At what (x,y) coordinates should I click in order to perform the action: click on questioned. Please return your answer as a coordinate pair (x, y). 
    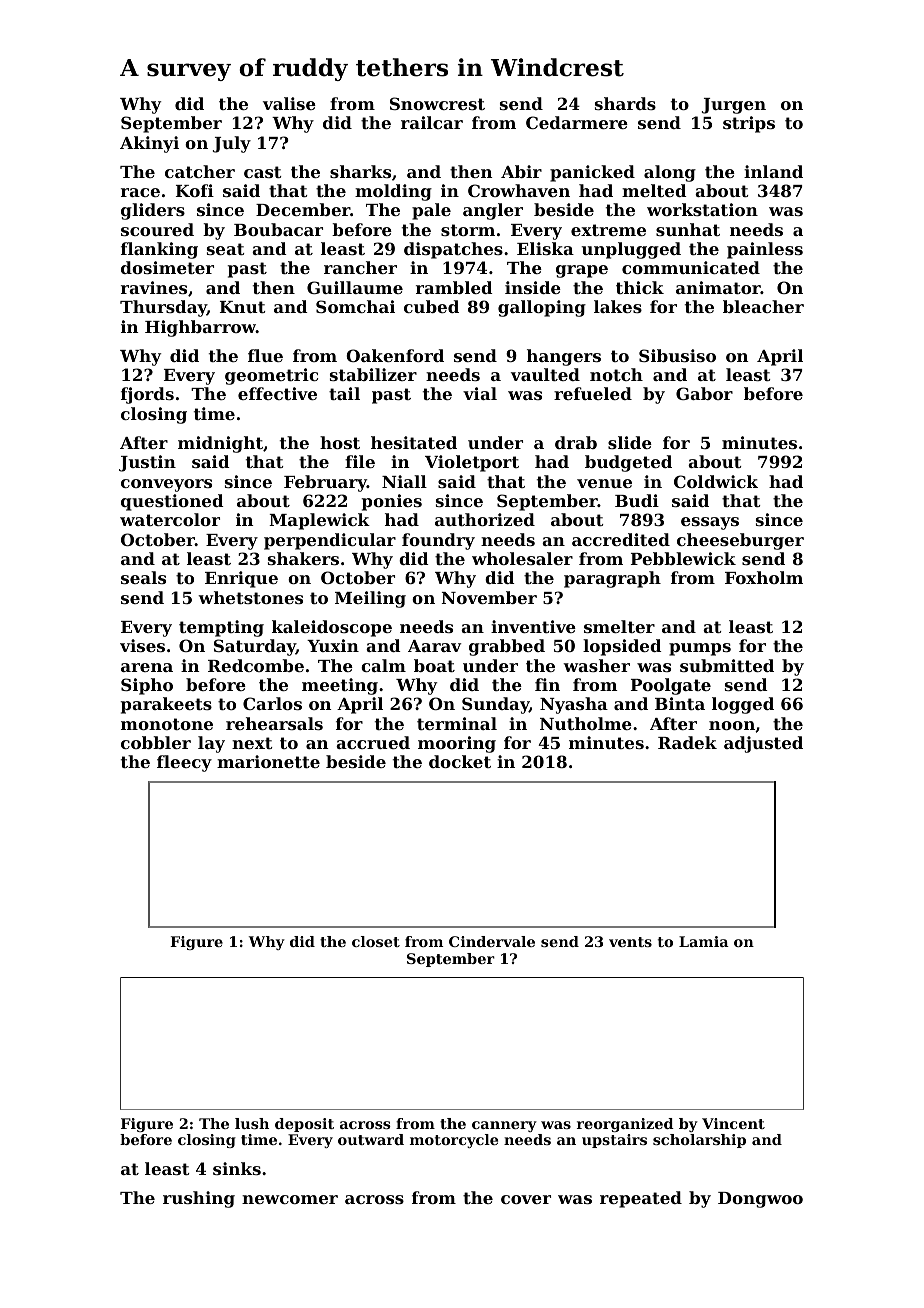
    Looking at the image, I should click on (172, 502).
